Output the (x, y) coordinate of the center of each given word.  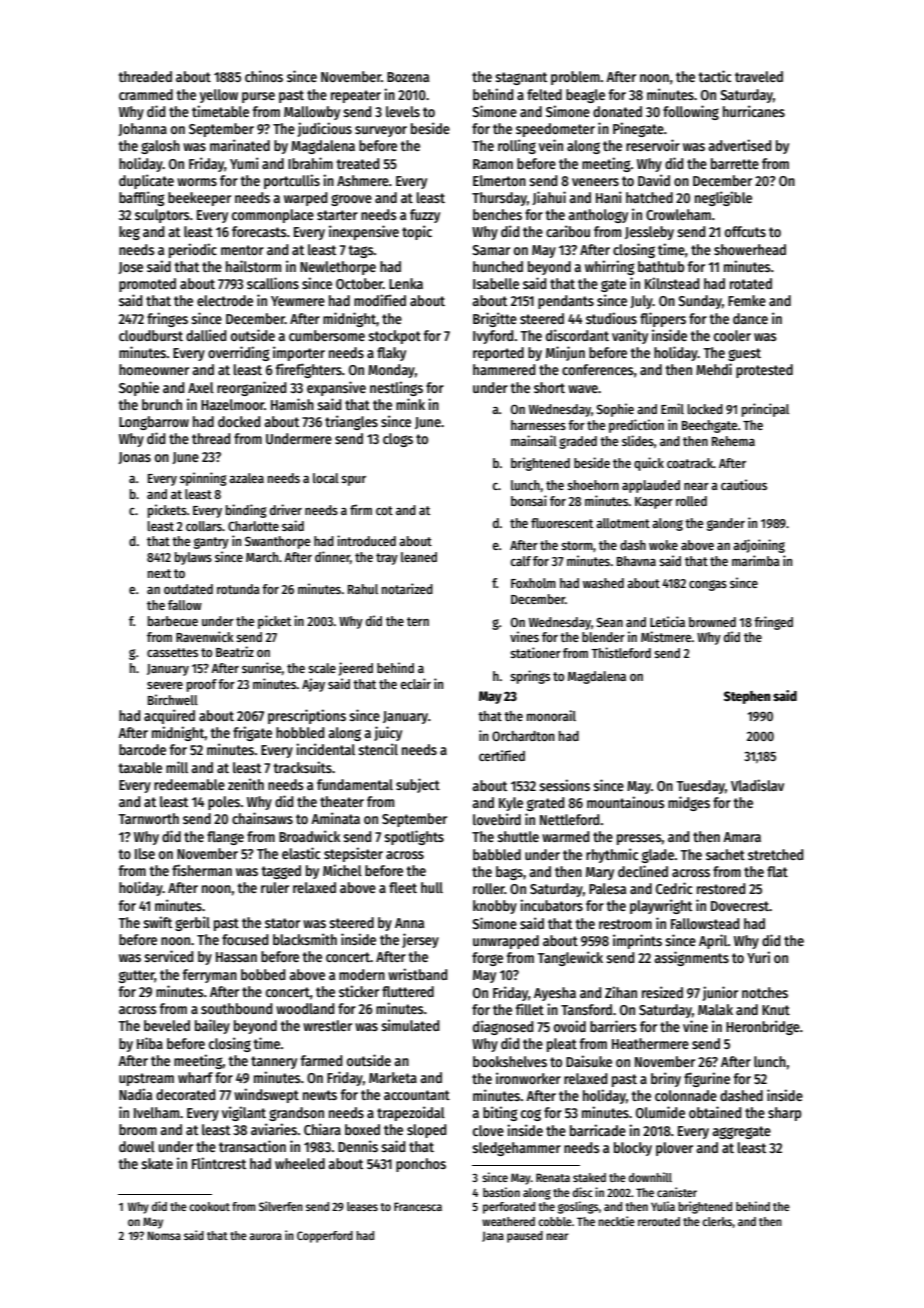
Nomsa (164, 1235)
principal (765, 410)
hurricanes (754, 111)
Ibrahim (310, 163)
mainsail (534, 440)
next (159, 573)
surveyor (381, 131)
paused (525, 1237)
